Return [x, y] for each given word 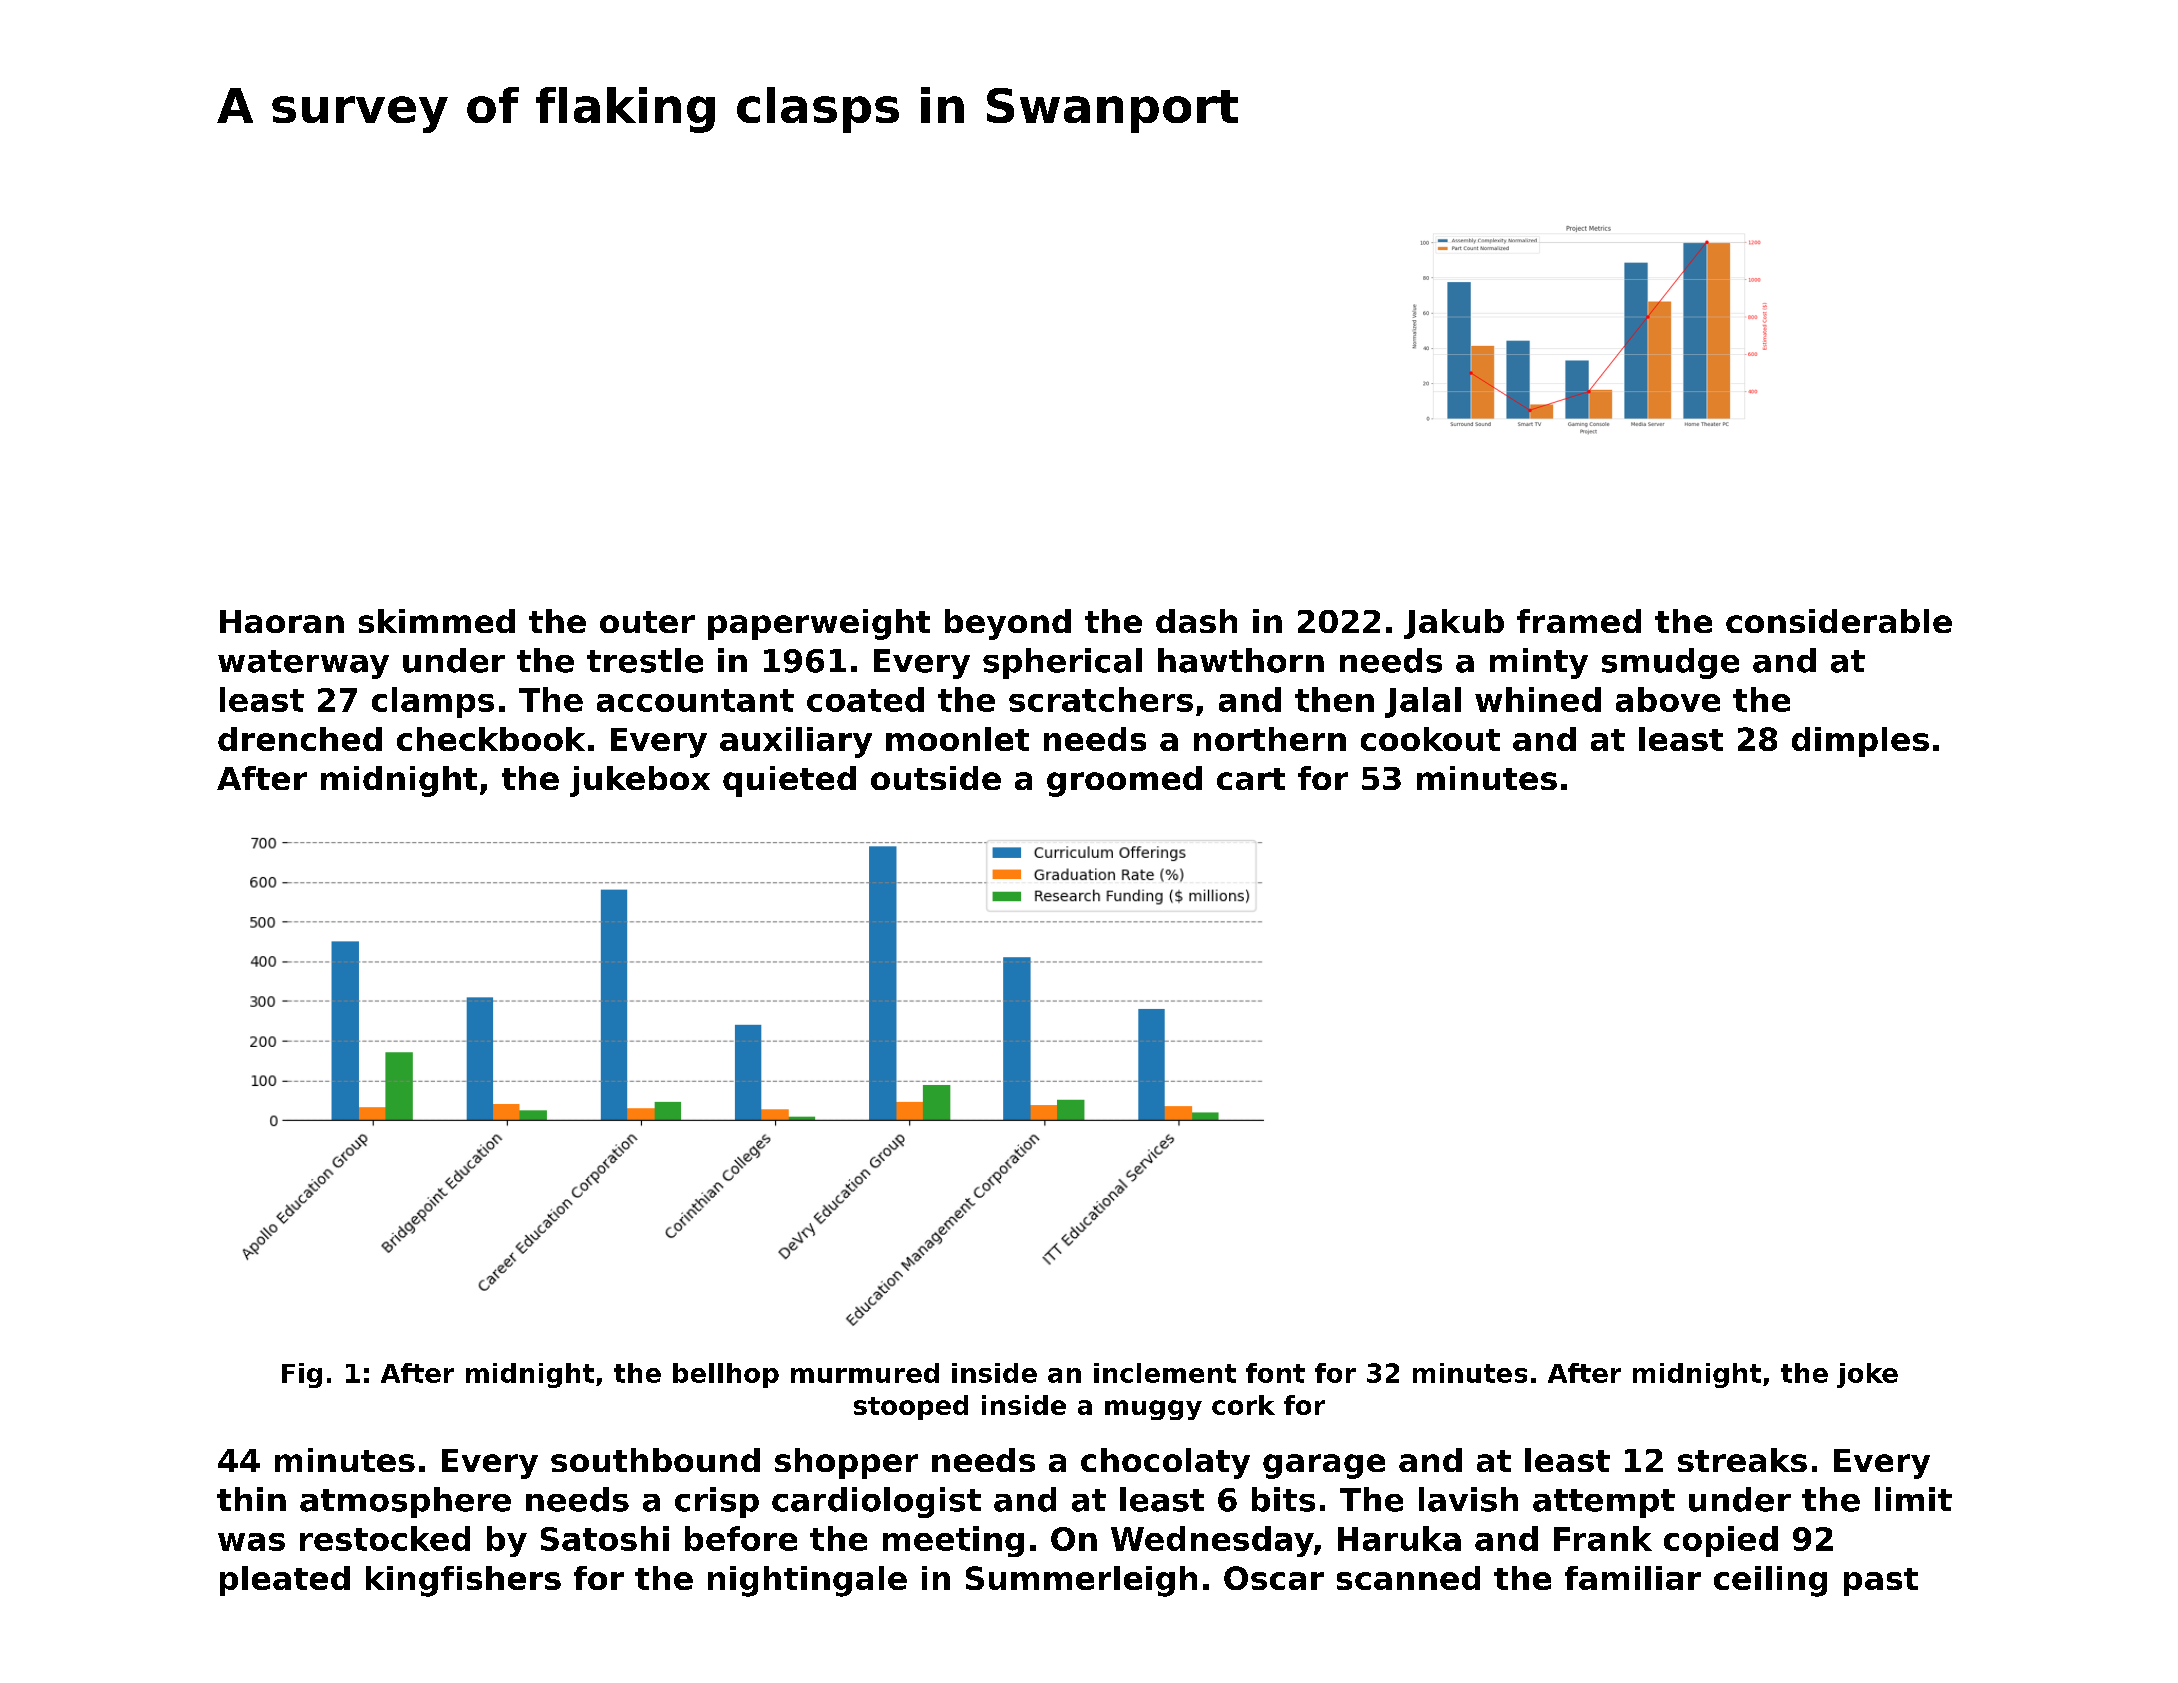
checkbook [491, 739]
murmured [865, 1373]
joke [1867, 1375]
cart [1251, 779]
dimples [1860, 742]
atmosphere [405, 1502]
